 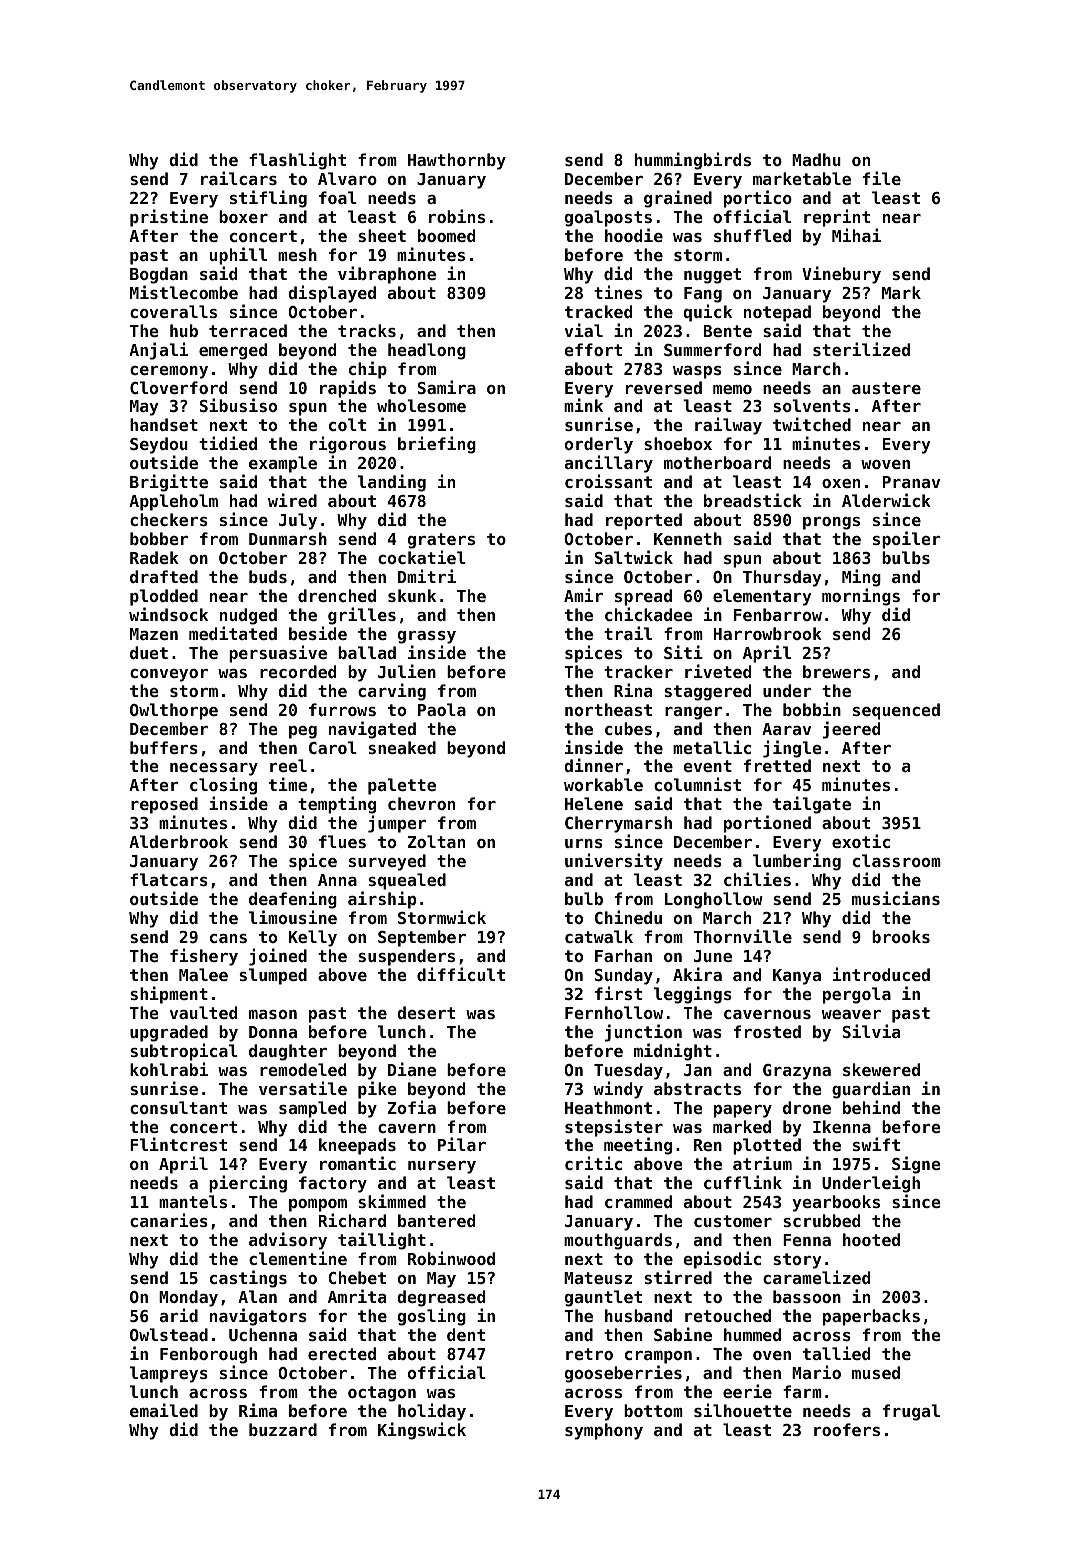 What do you see at coordinates (851, 1014) in the screenshot?
I see `weaver` at bounding box center [851, 1014].
